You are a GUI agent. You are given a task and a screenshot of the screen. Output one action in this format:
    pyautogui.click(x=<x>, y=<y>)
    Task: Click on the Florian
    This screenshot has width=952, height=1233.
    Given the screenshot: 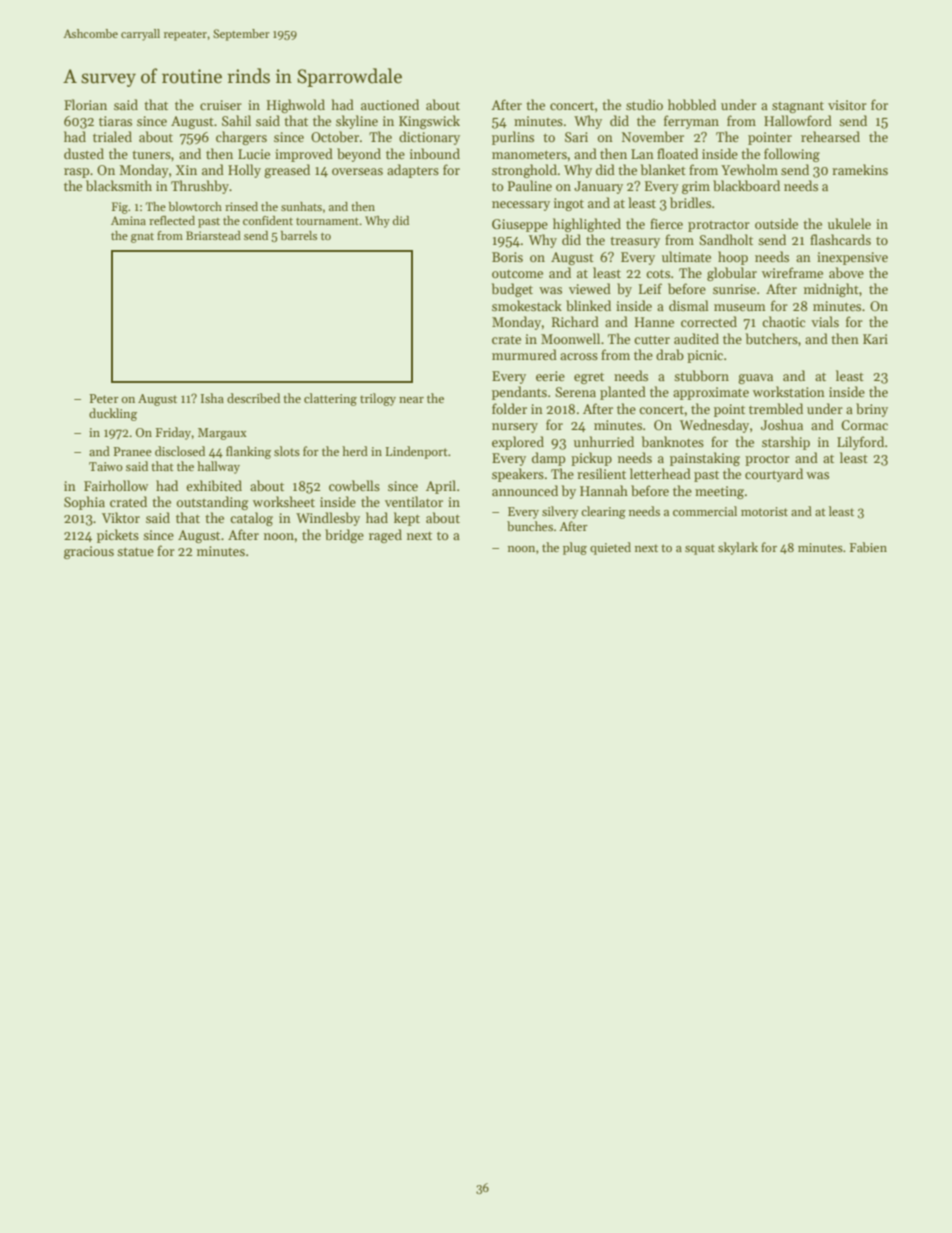 What is the action you would take?
    pyautogui.click(x=85, y=104)
